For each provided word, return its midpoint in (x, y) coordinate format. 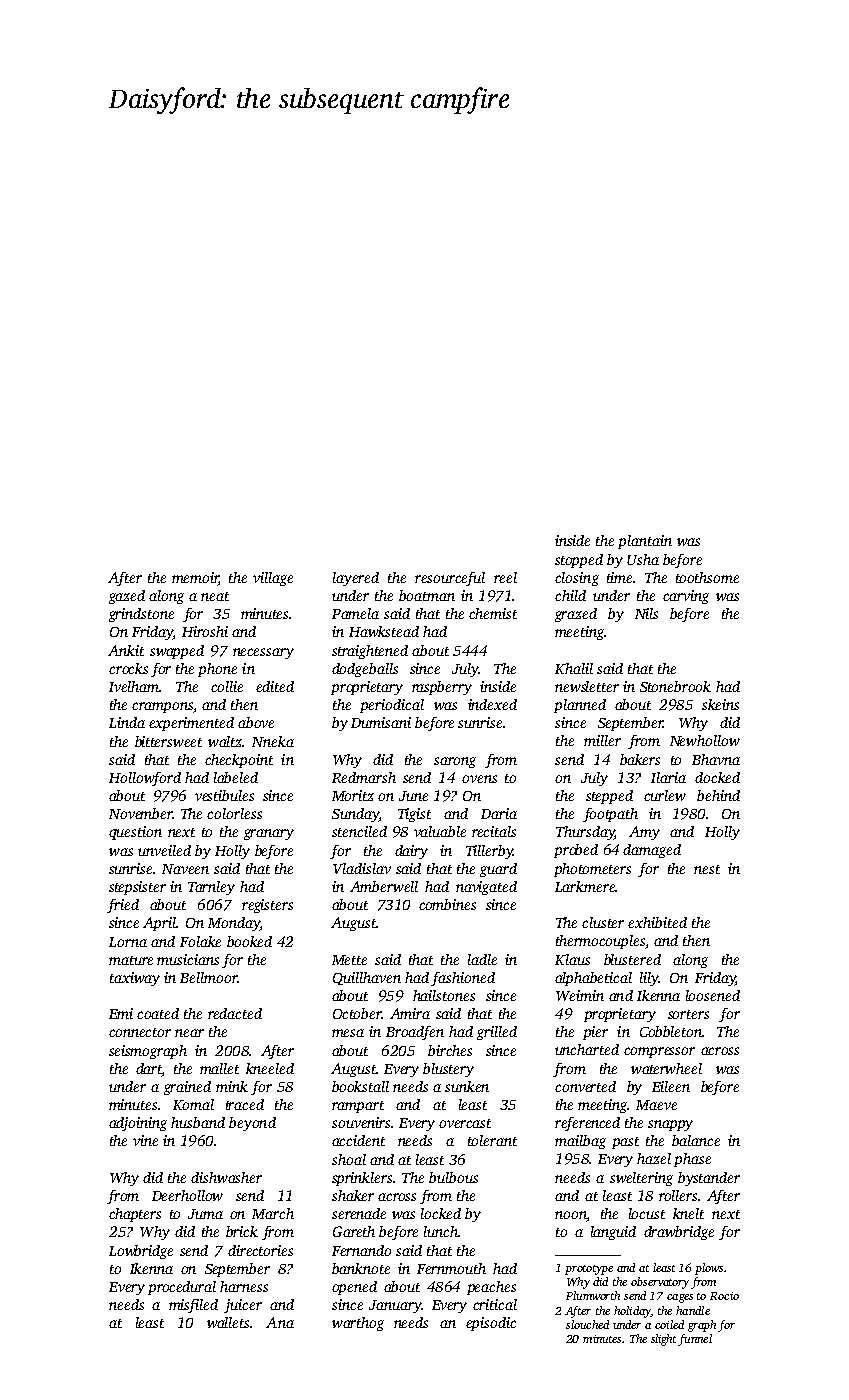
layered (356, 579)
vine (145, 1140)
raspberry (442, 688)
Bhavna (716, 759)
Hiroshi (205, 631)
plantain (645, 542)
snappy (670, 1125)
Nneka (273, 741)
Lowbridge (141, 1252)
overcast (465, 1123)
